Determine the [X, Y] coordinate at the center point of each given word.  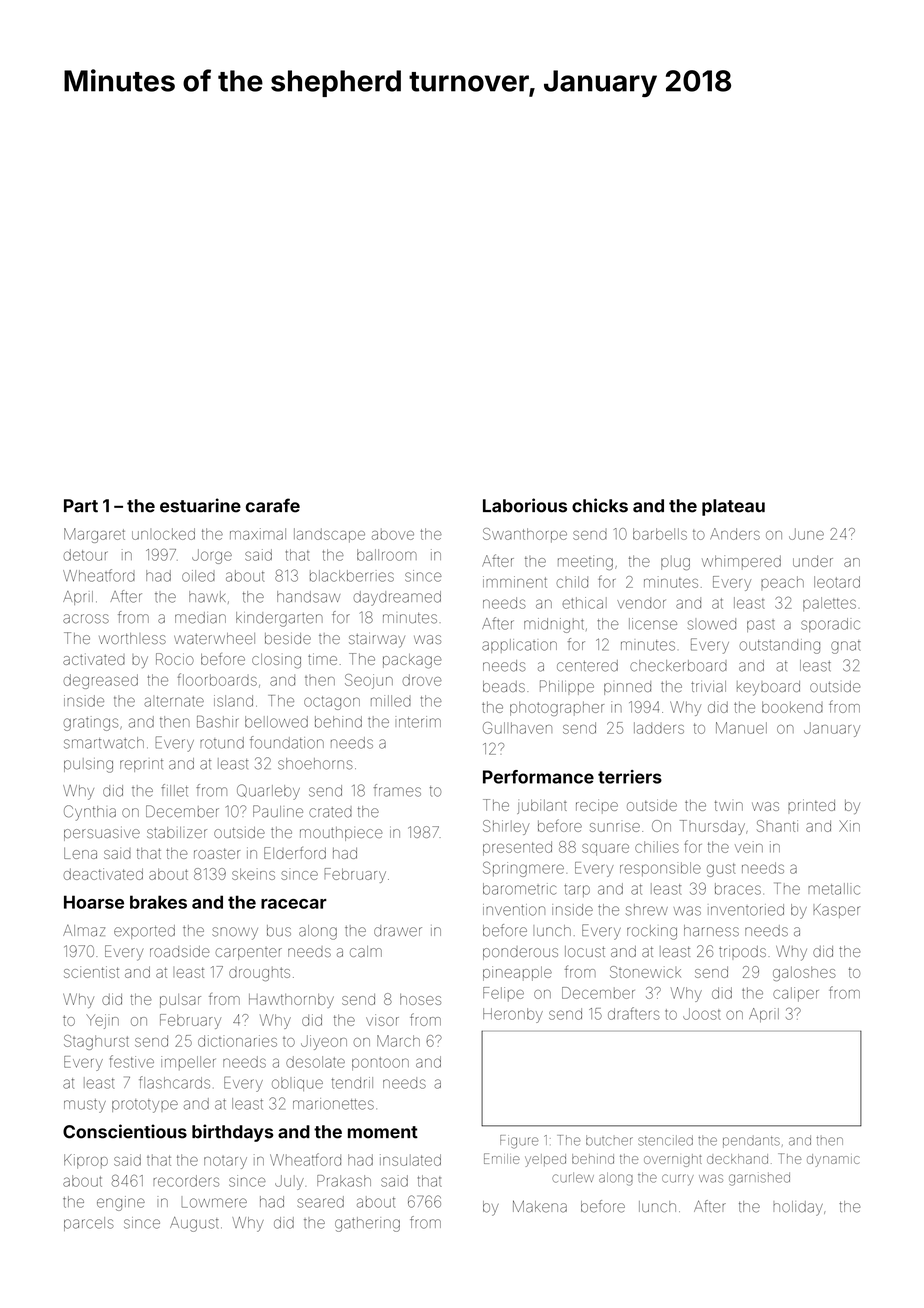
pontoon [380, 1063]
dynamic [833, 1160]
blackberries [352, 576]
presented [517, 848]
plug [675, 563]
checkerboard [678, 666]
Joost [702, 1014]
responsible [660, 869]
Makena [540, 1206]
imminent [515, 582]
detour [86, 555]
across [86, 619]
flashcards [174, 1082]
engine [121, 1203]
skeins [253, 874]
